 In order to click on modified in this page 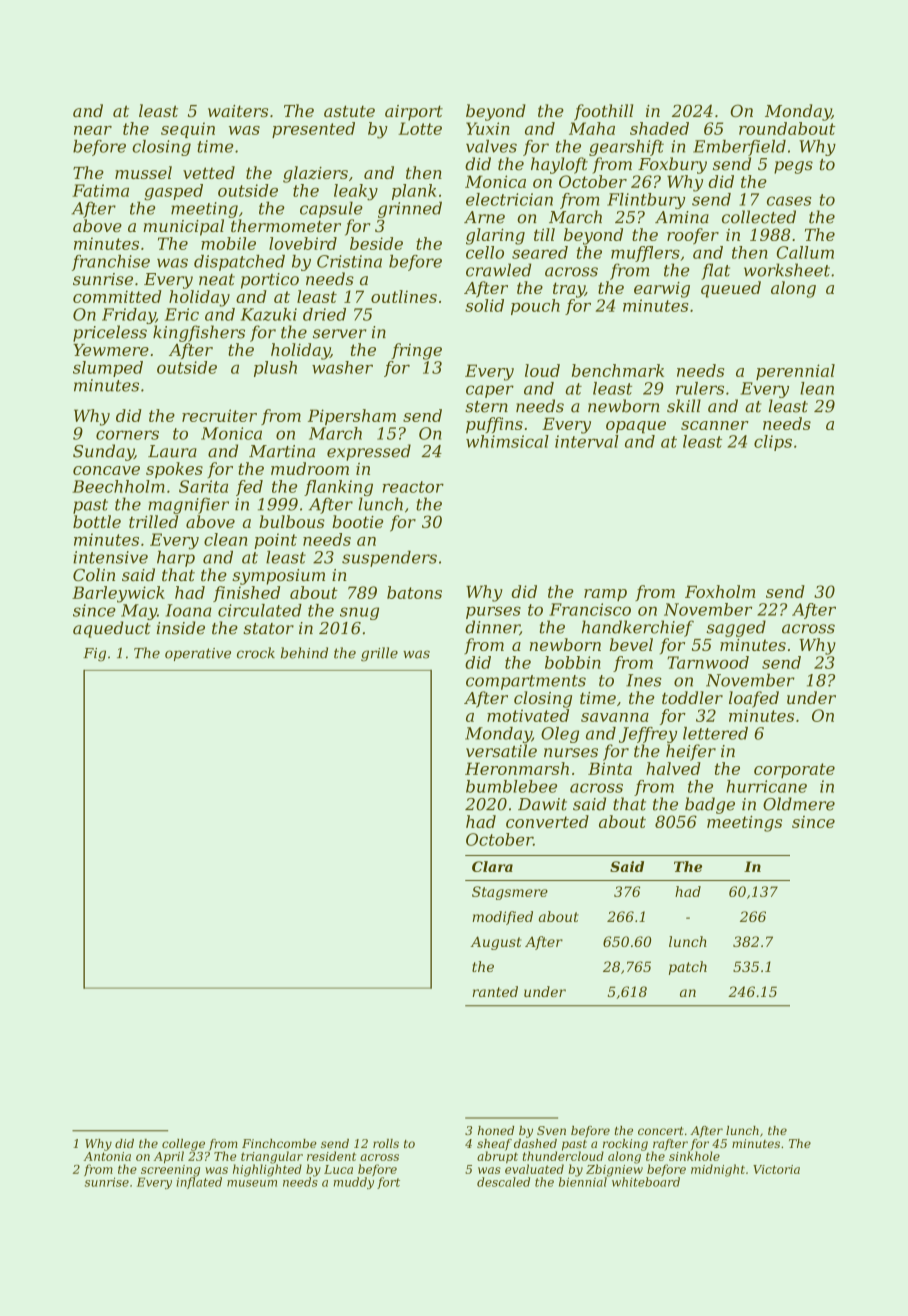, I will do `click(502, 918)`.
